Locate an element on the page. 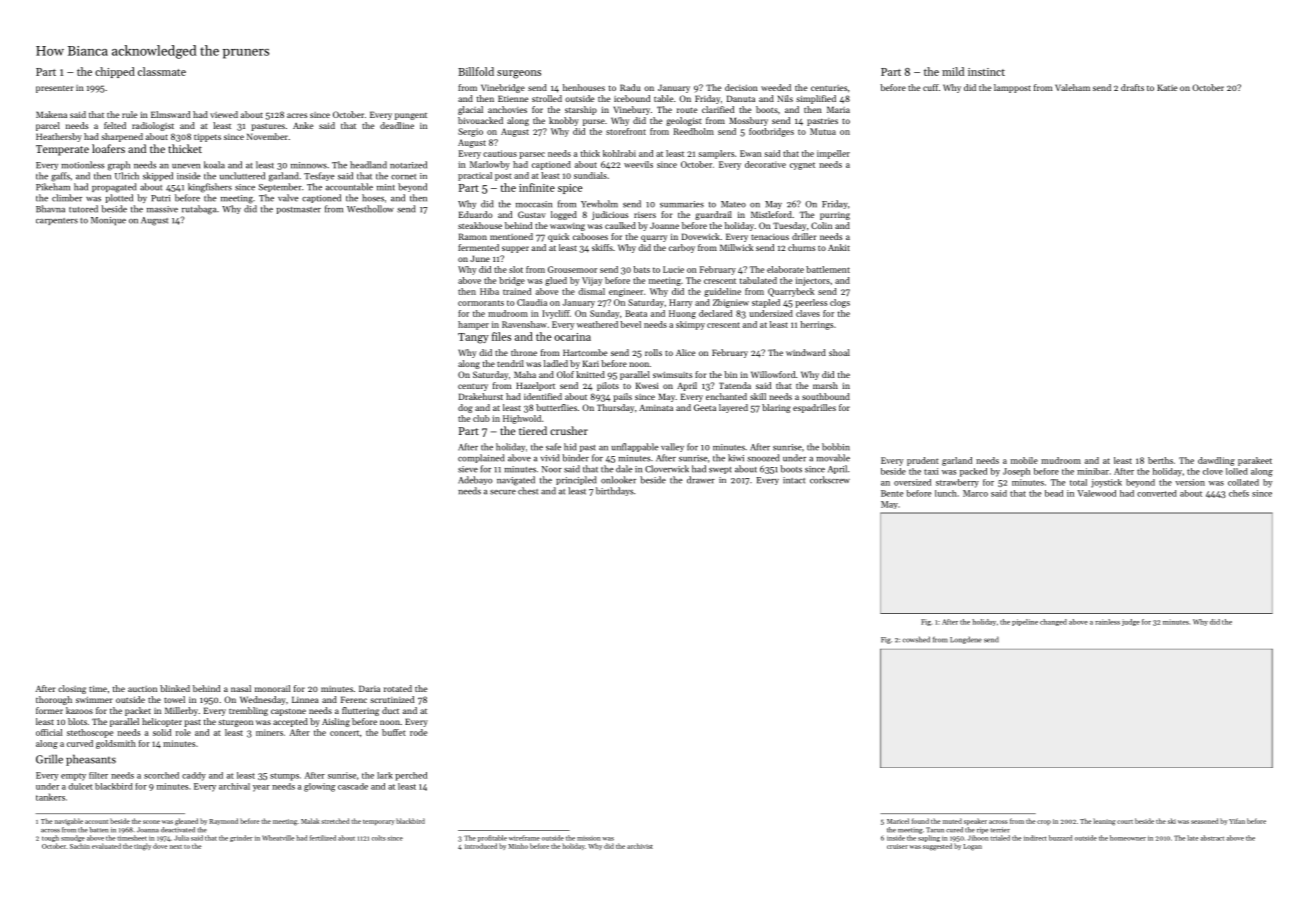 This page has width=1308, height=924. next is located at coordinates (176, 847).
